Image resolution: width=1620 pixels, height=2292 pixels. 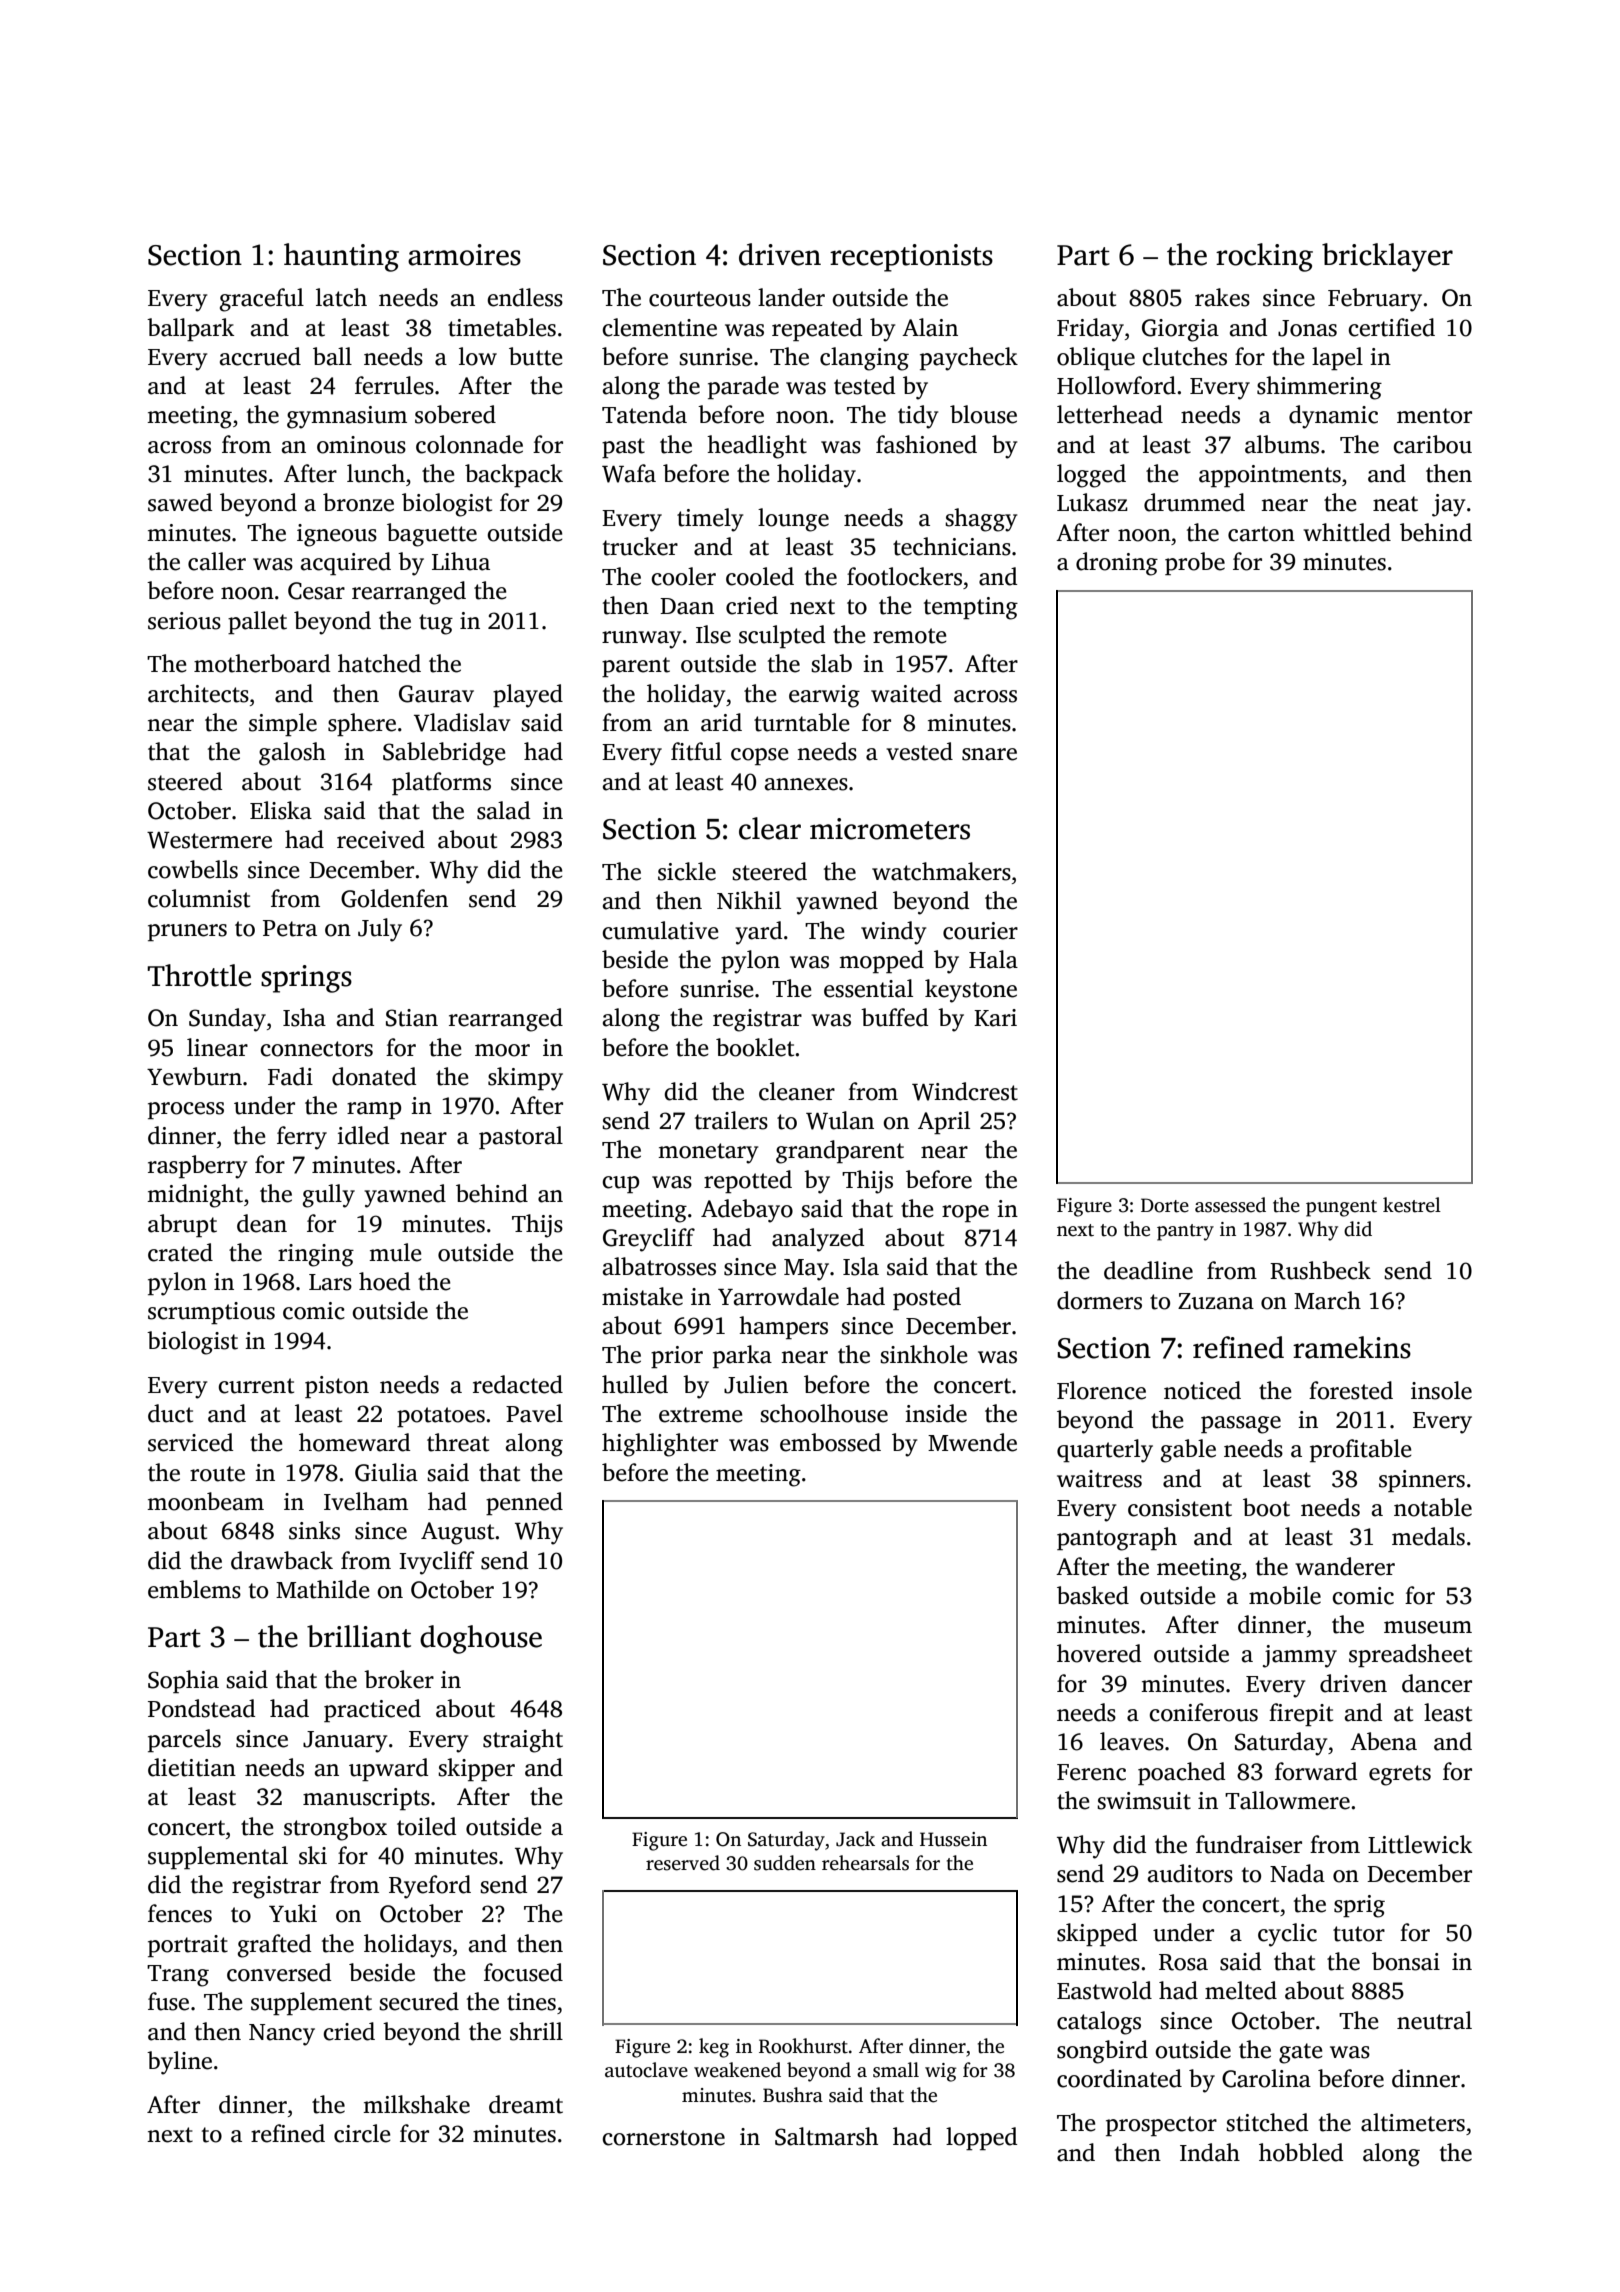 I want to click on Petra, so click(x=290, y=928).
